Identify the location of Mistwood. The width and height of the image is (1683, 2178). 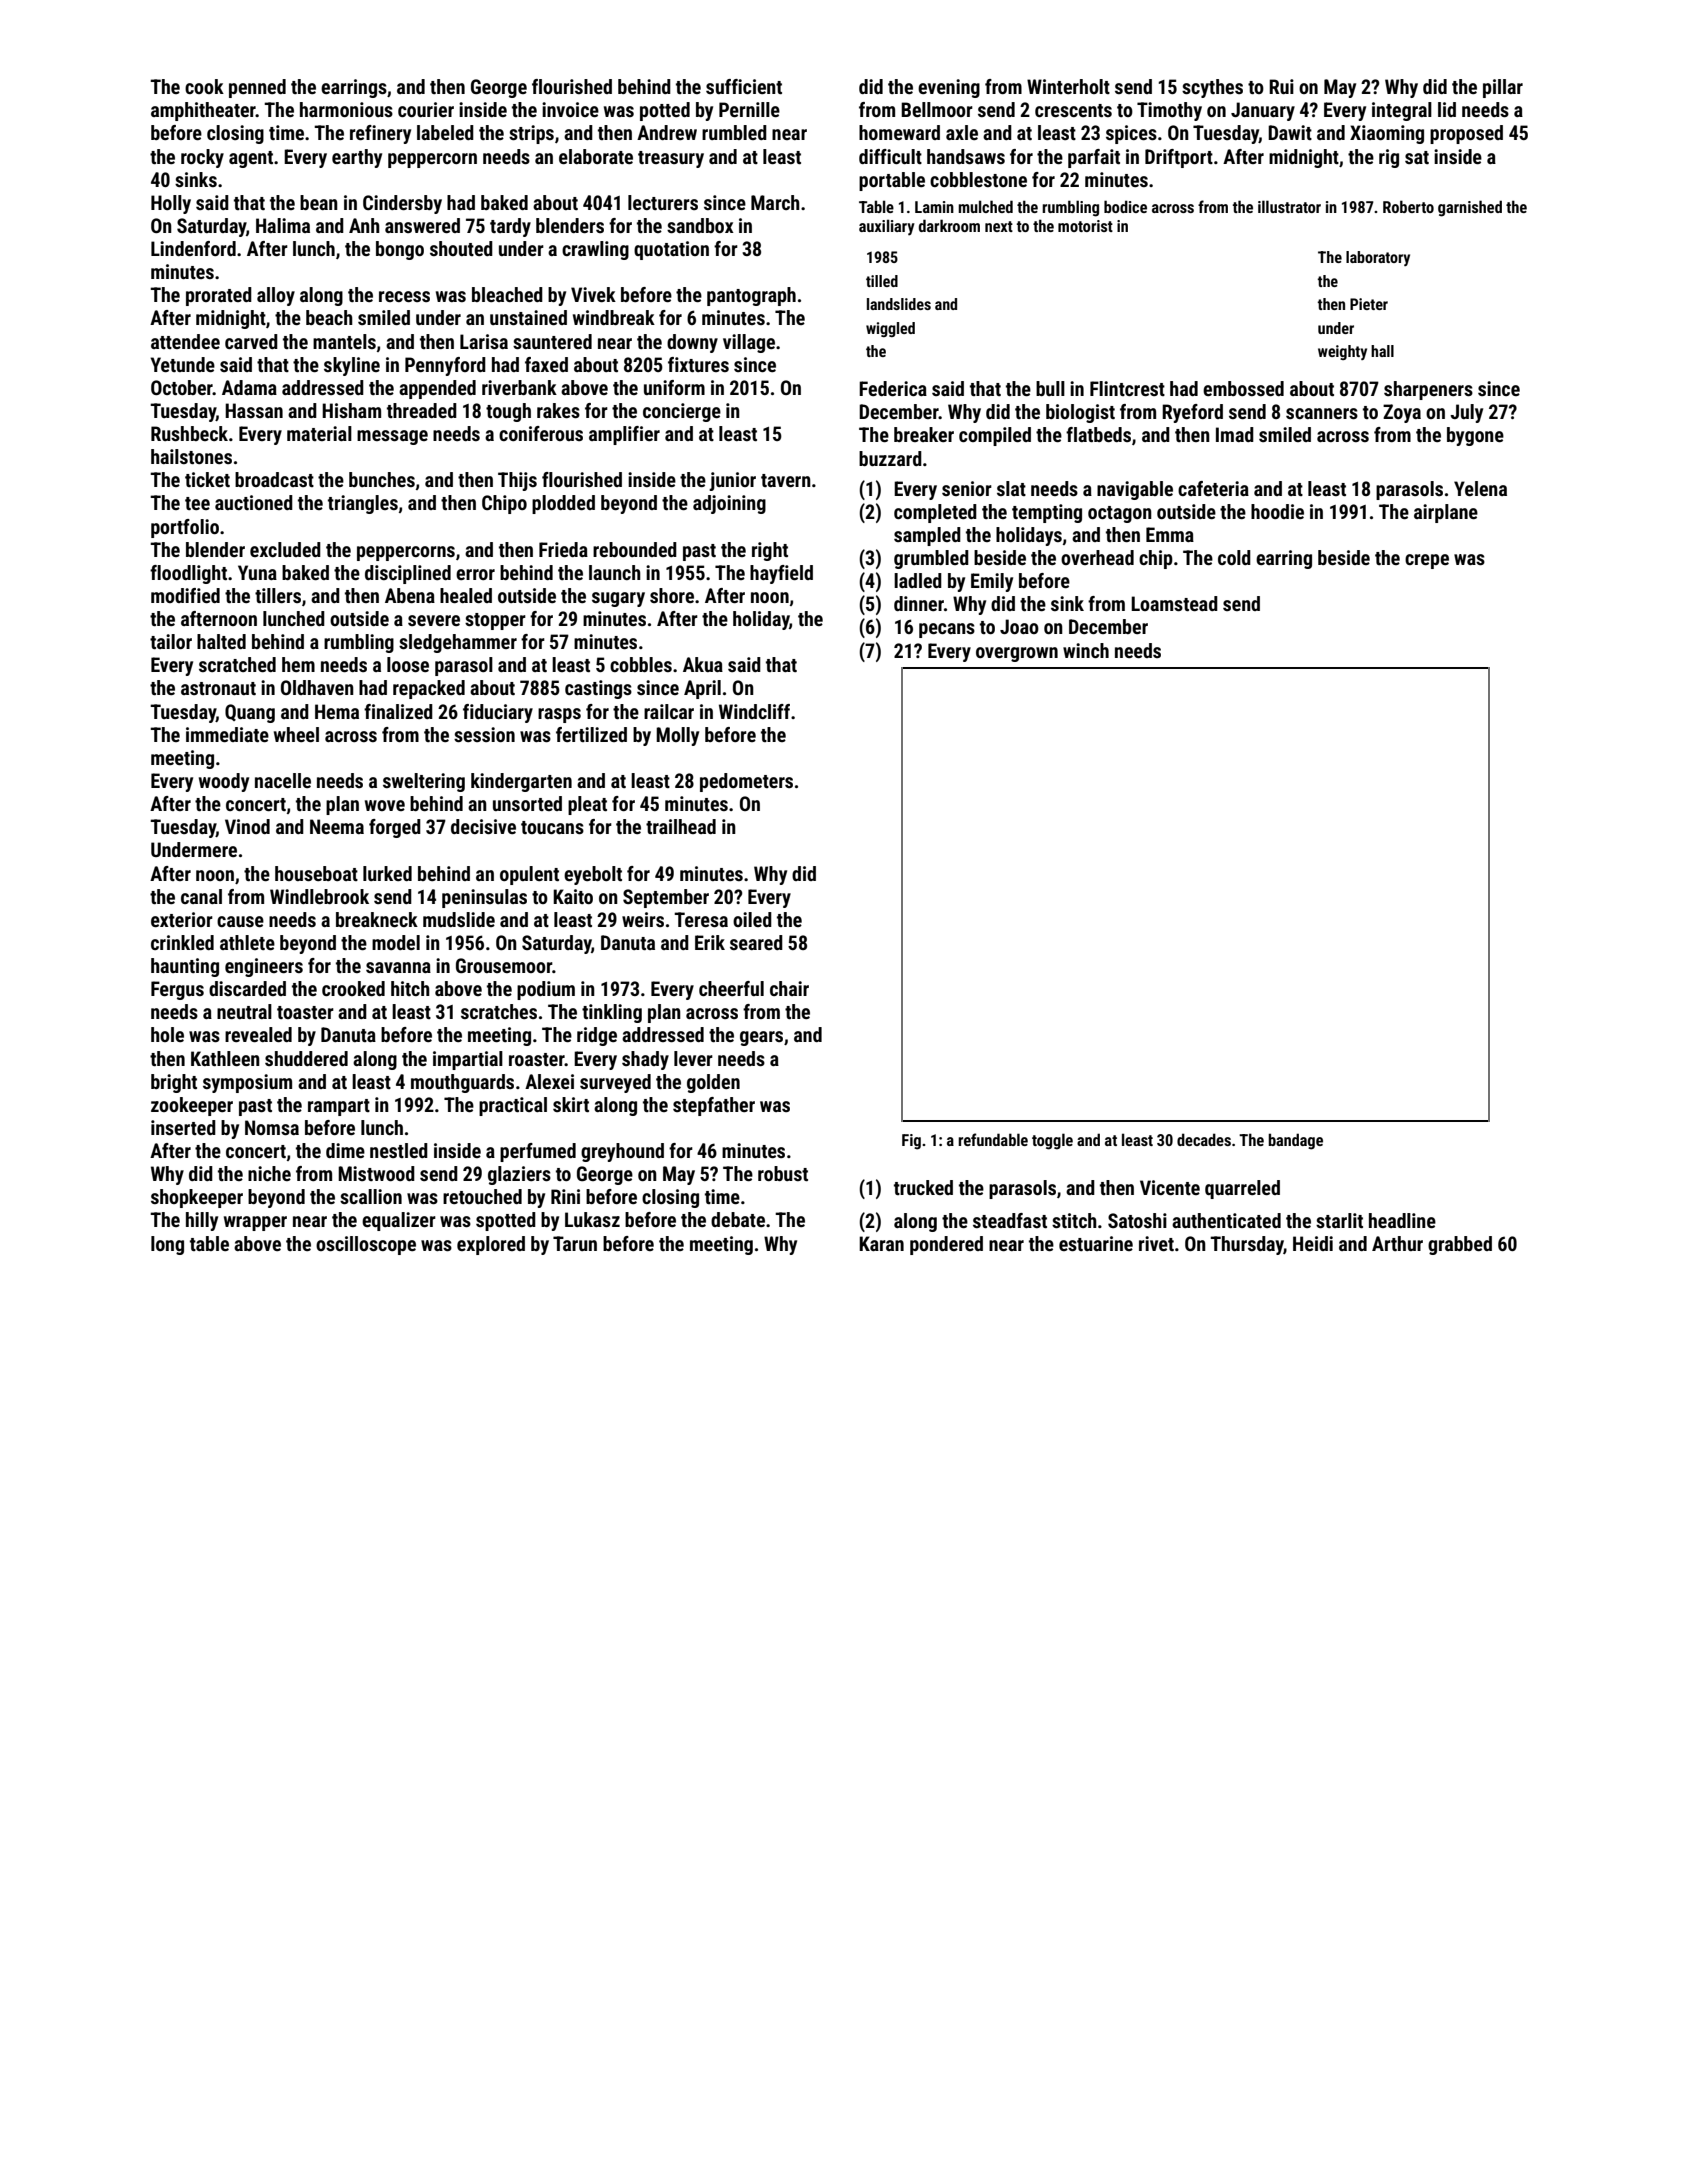
(376, 1173).
